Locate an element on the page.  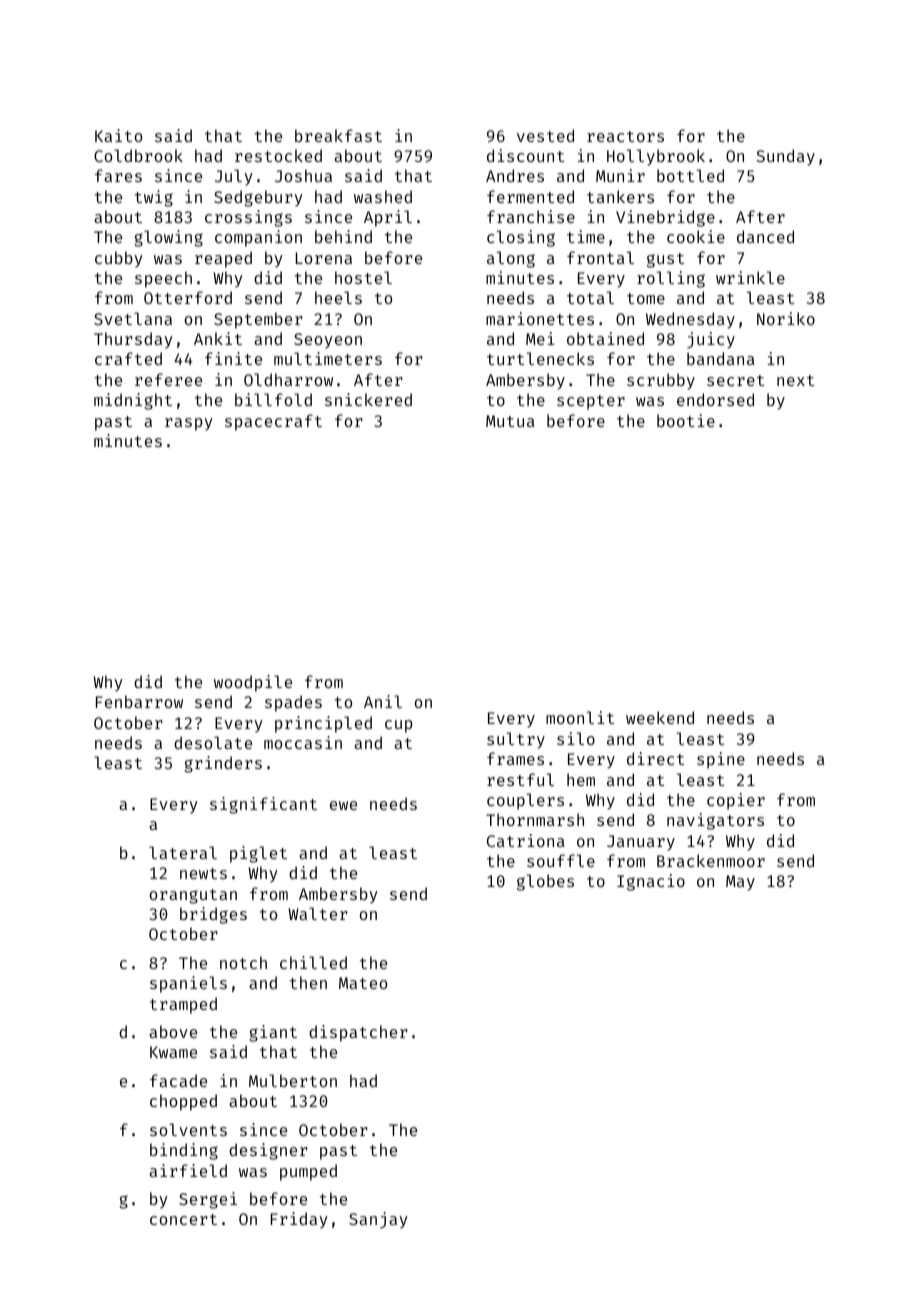
lateral is located at coordinates (183, 852).
